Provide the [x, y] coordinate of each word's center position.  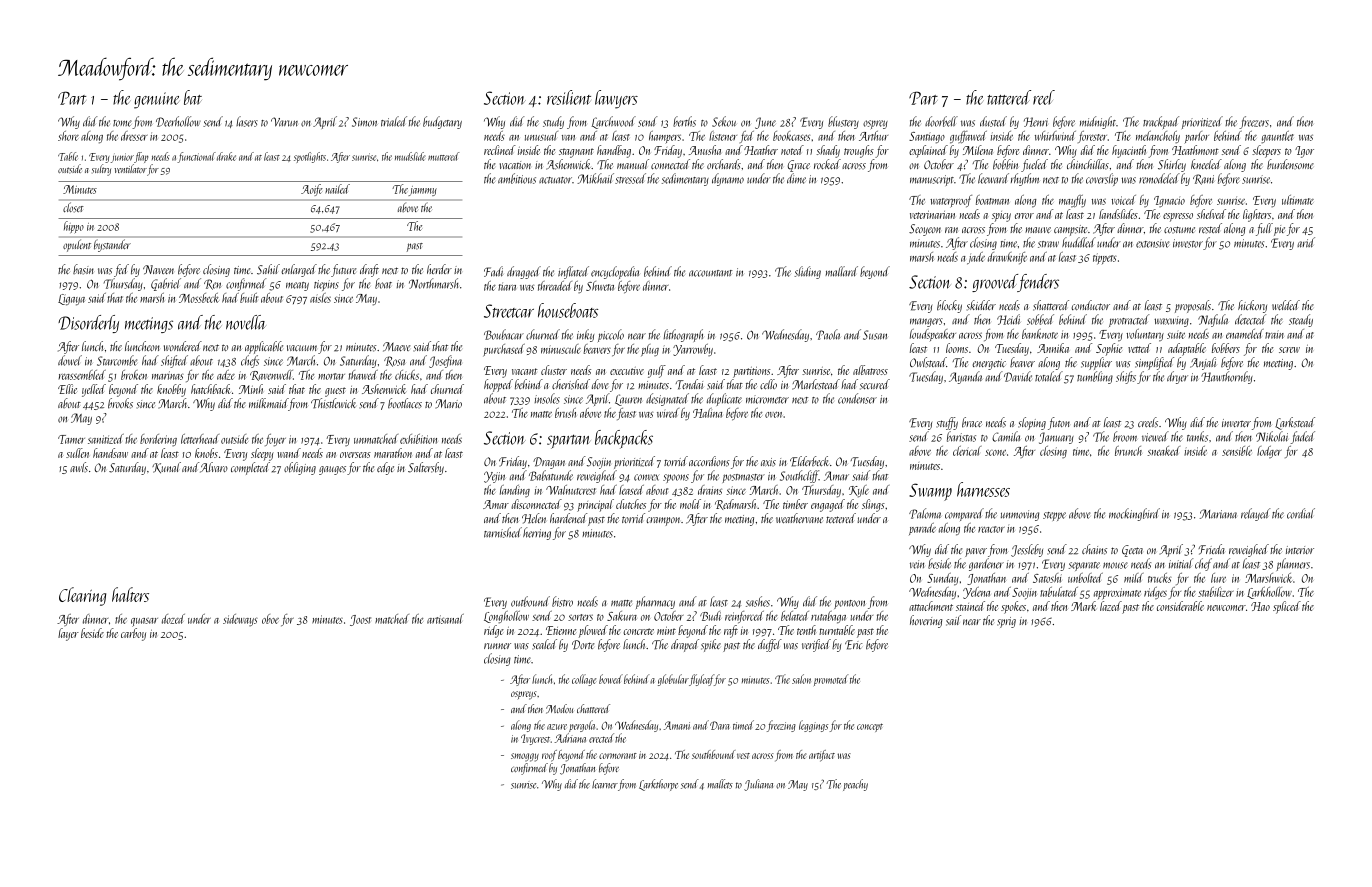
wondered [183, 346]
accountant [711, 273]
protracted [1129, 320]
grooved [995, 283]
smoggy [525, 757]
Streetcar [509, 311]
